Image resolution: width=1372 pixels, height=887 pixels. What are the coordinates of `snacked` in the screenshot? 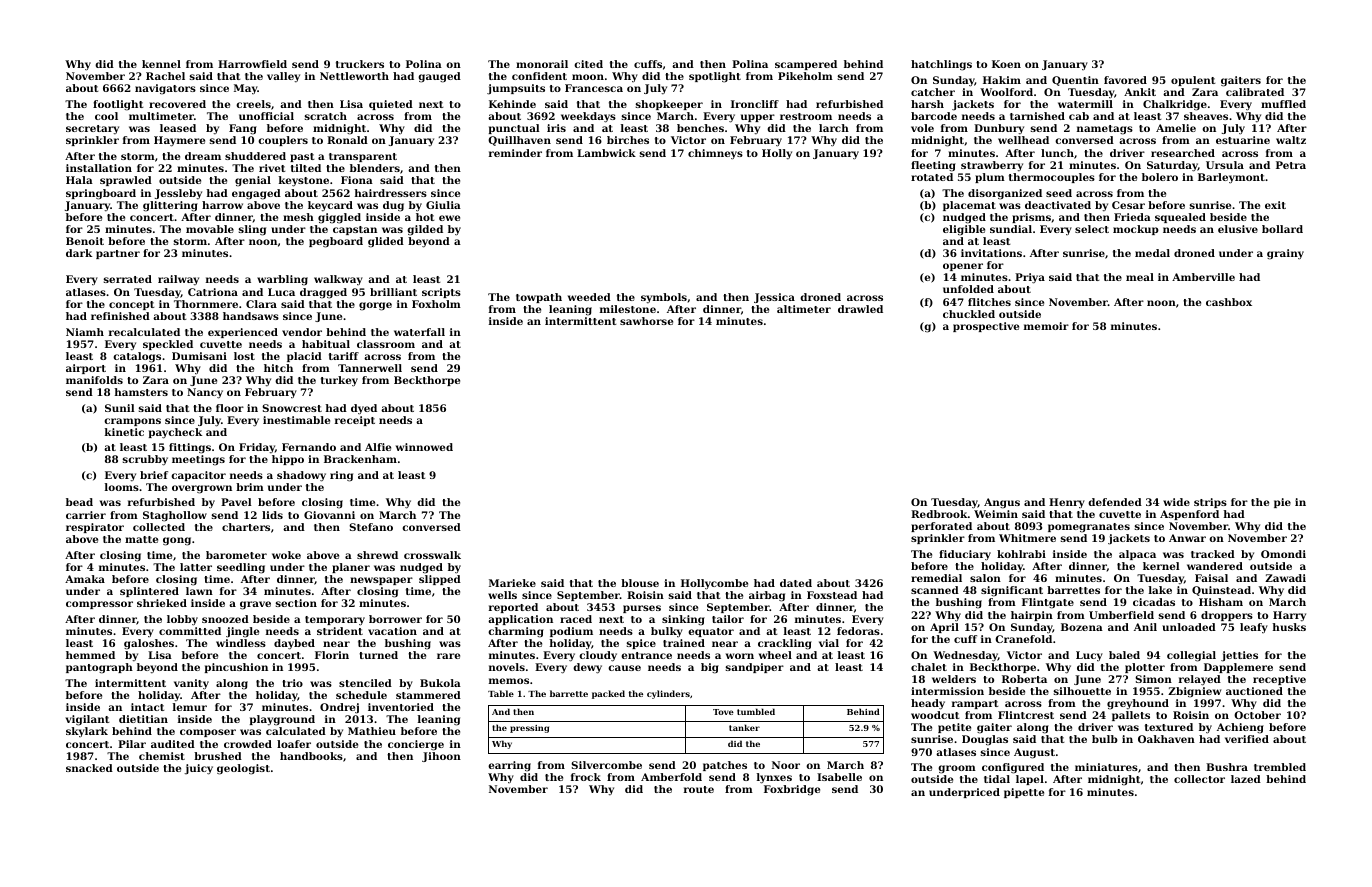 It's located at (89, 768).
